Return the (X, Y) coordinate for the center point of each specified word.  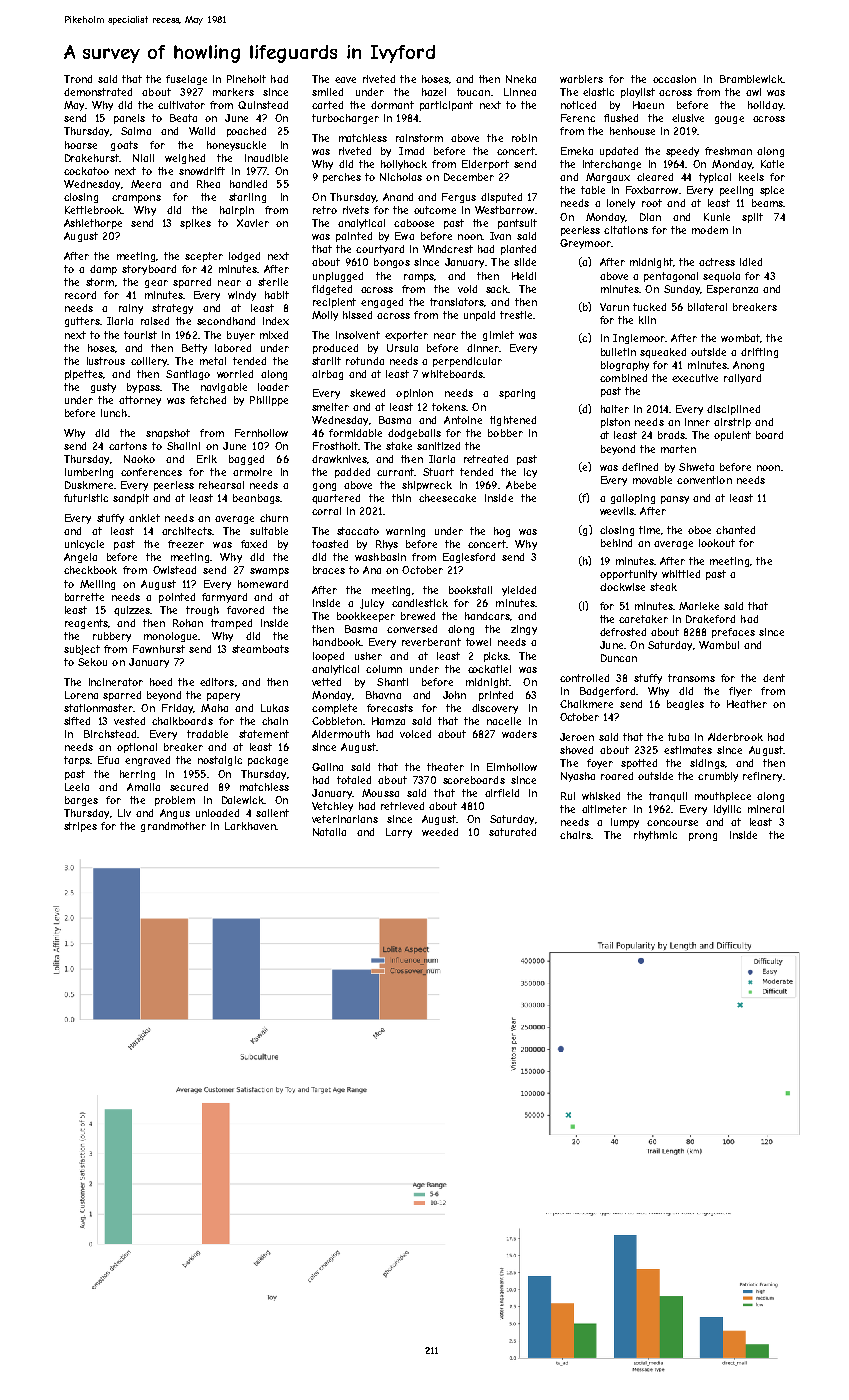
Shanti (392, 682)
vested (129, 721)
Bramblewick (751, 79)
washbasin (380, 557)
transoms (691, 678)
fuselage (186, 80)
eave (345, 80)
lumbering (89, 473)
